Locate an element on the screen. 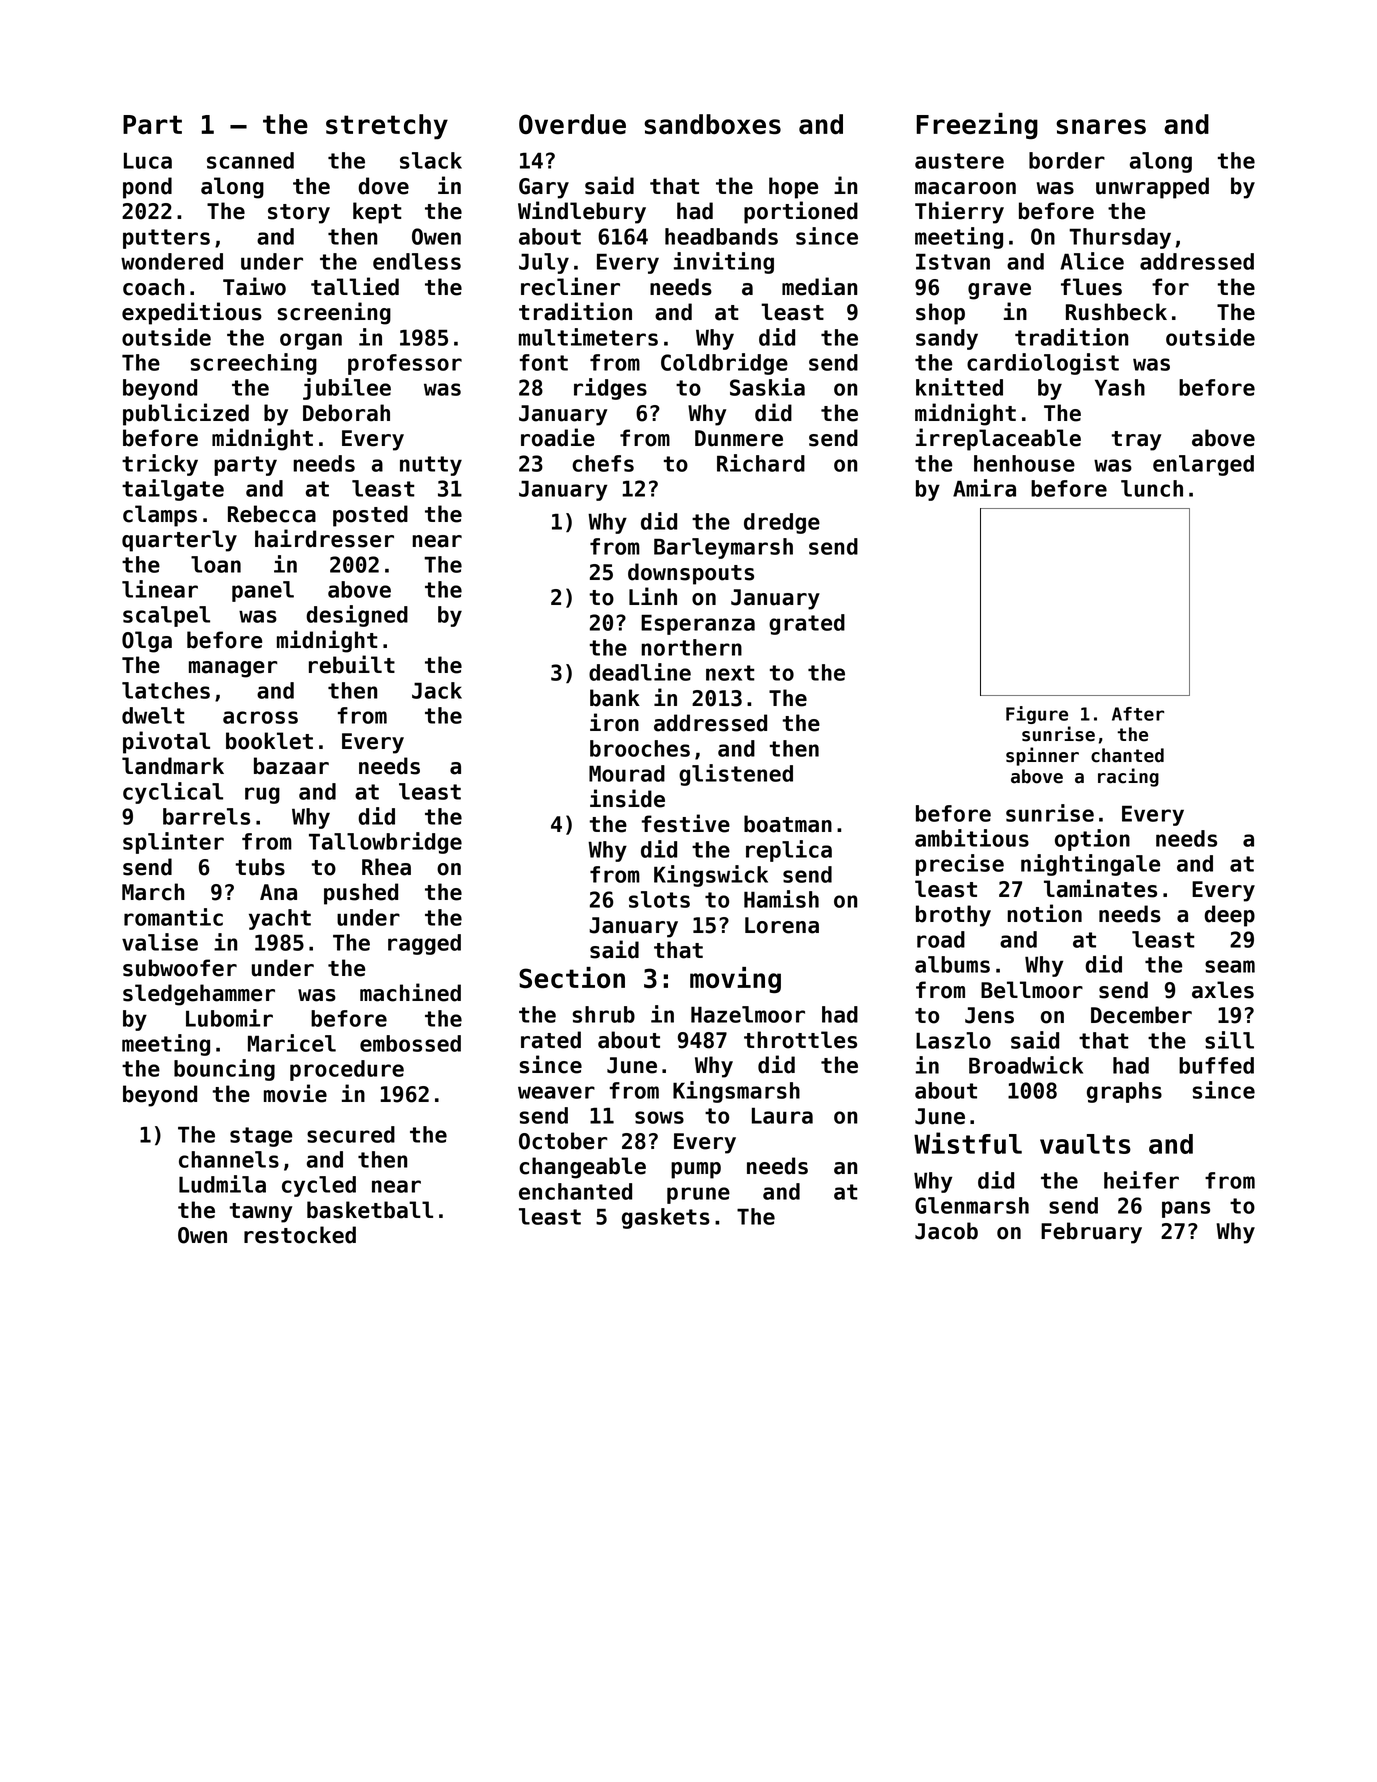  glistened is located at coordinates (736, 775).
